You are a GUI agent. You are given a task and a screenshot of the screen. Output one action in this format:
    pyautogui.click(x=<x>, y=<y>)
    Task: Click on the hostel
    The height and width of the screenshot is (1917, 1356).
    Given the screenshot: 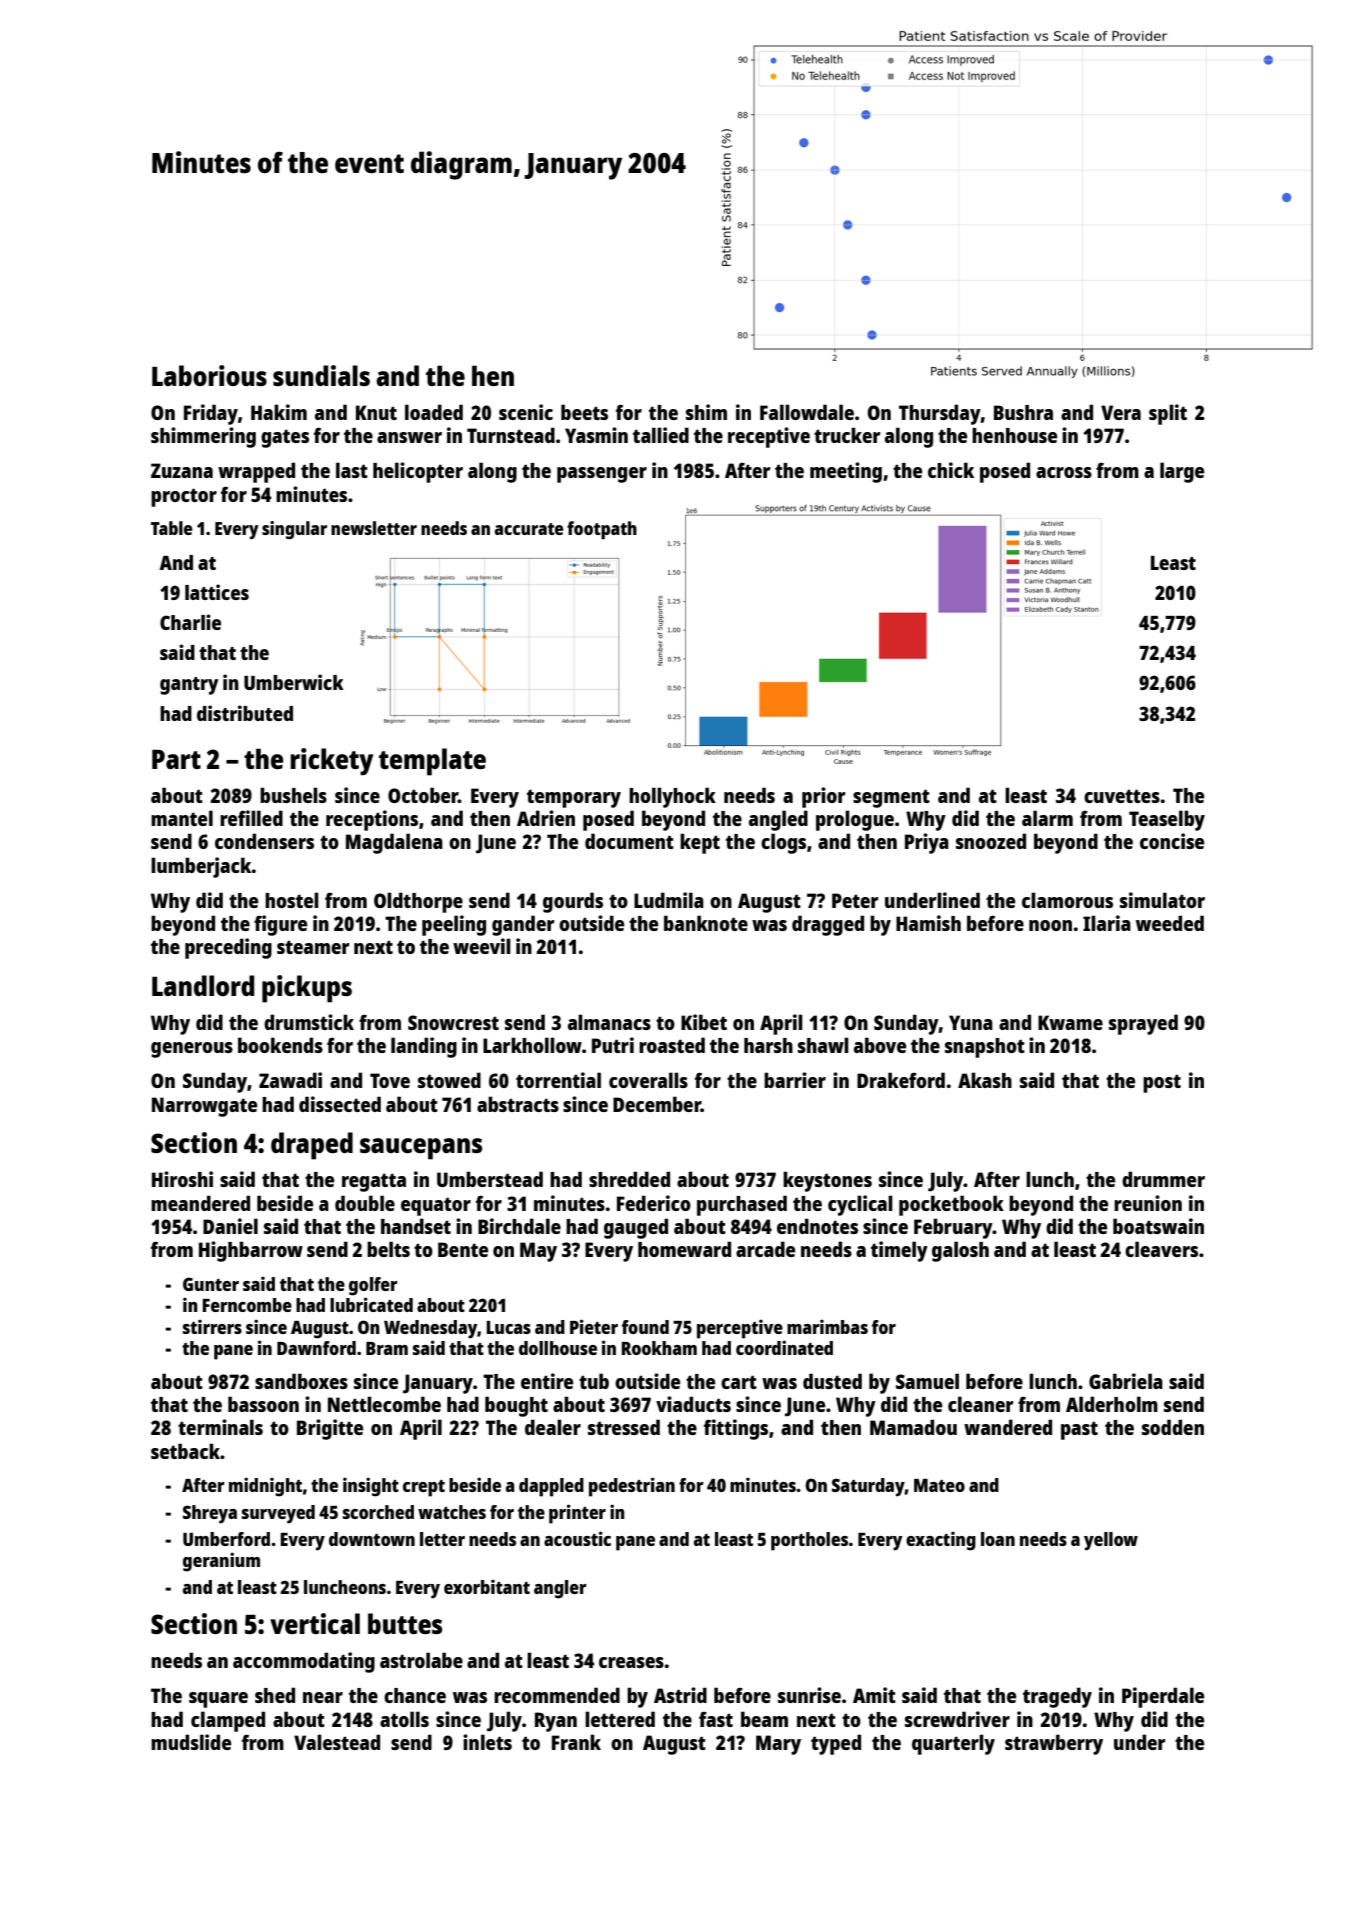 What is the action you would take?
    pyautogui.click(x=292, y=900)
